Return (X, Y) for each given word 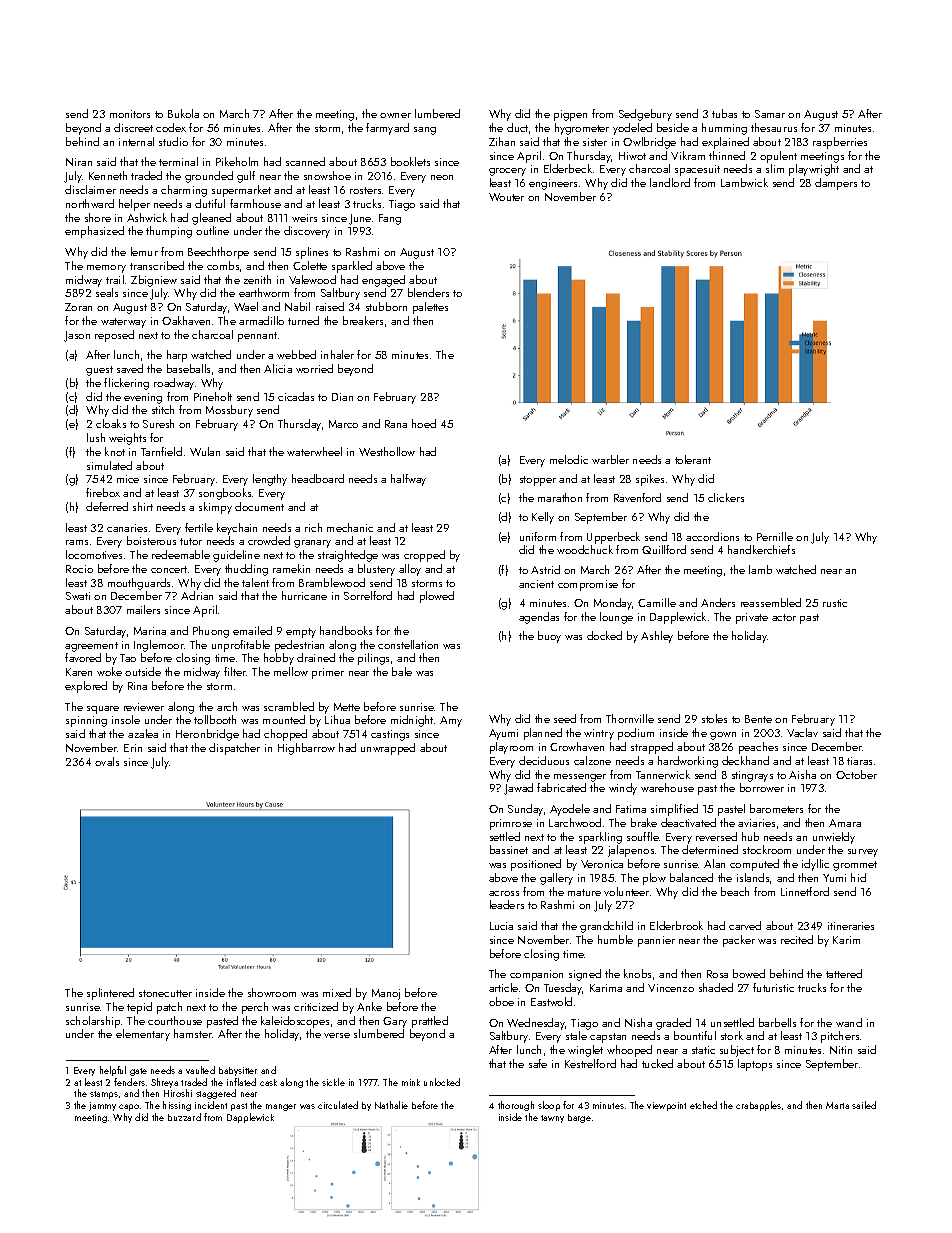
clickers (726, 497)
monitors (130, 114)
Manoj (386, 994)
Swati (78, 596)
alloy (410, 570)
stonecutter (165, 993)
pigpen (570, 115)
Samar (770, 114)
